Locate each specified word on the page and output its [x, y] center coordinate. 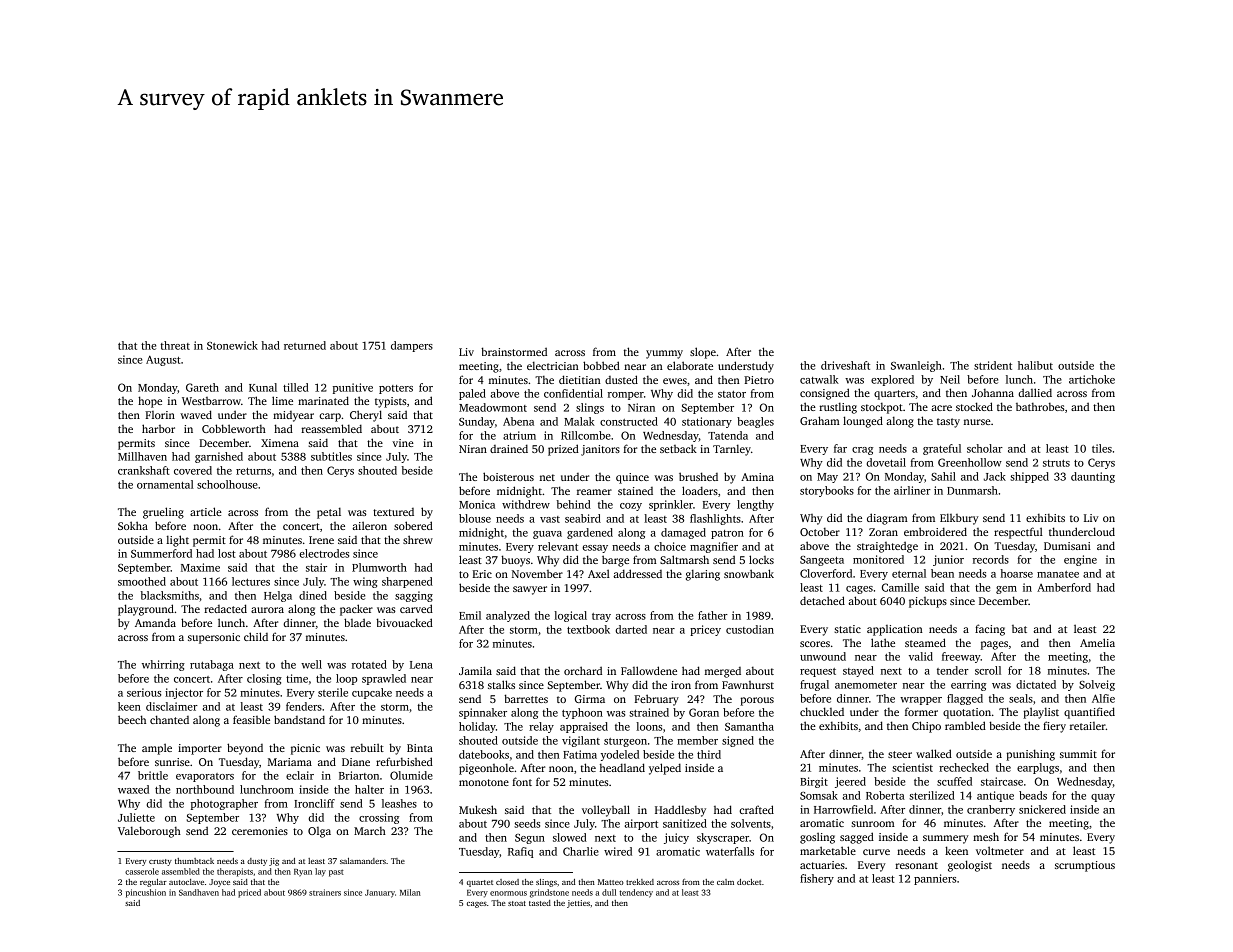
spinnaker [483, 713]
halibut [1035, 365]
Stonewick [232, 345]
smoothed [142, 581]
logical [570, 616]
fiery [1054, 727]
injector [184, 693]
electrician [553, 365]
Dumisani [1067, 546]
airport [641, 824]
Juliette [136, 817]
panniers [935, 879]
